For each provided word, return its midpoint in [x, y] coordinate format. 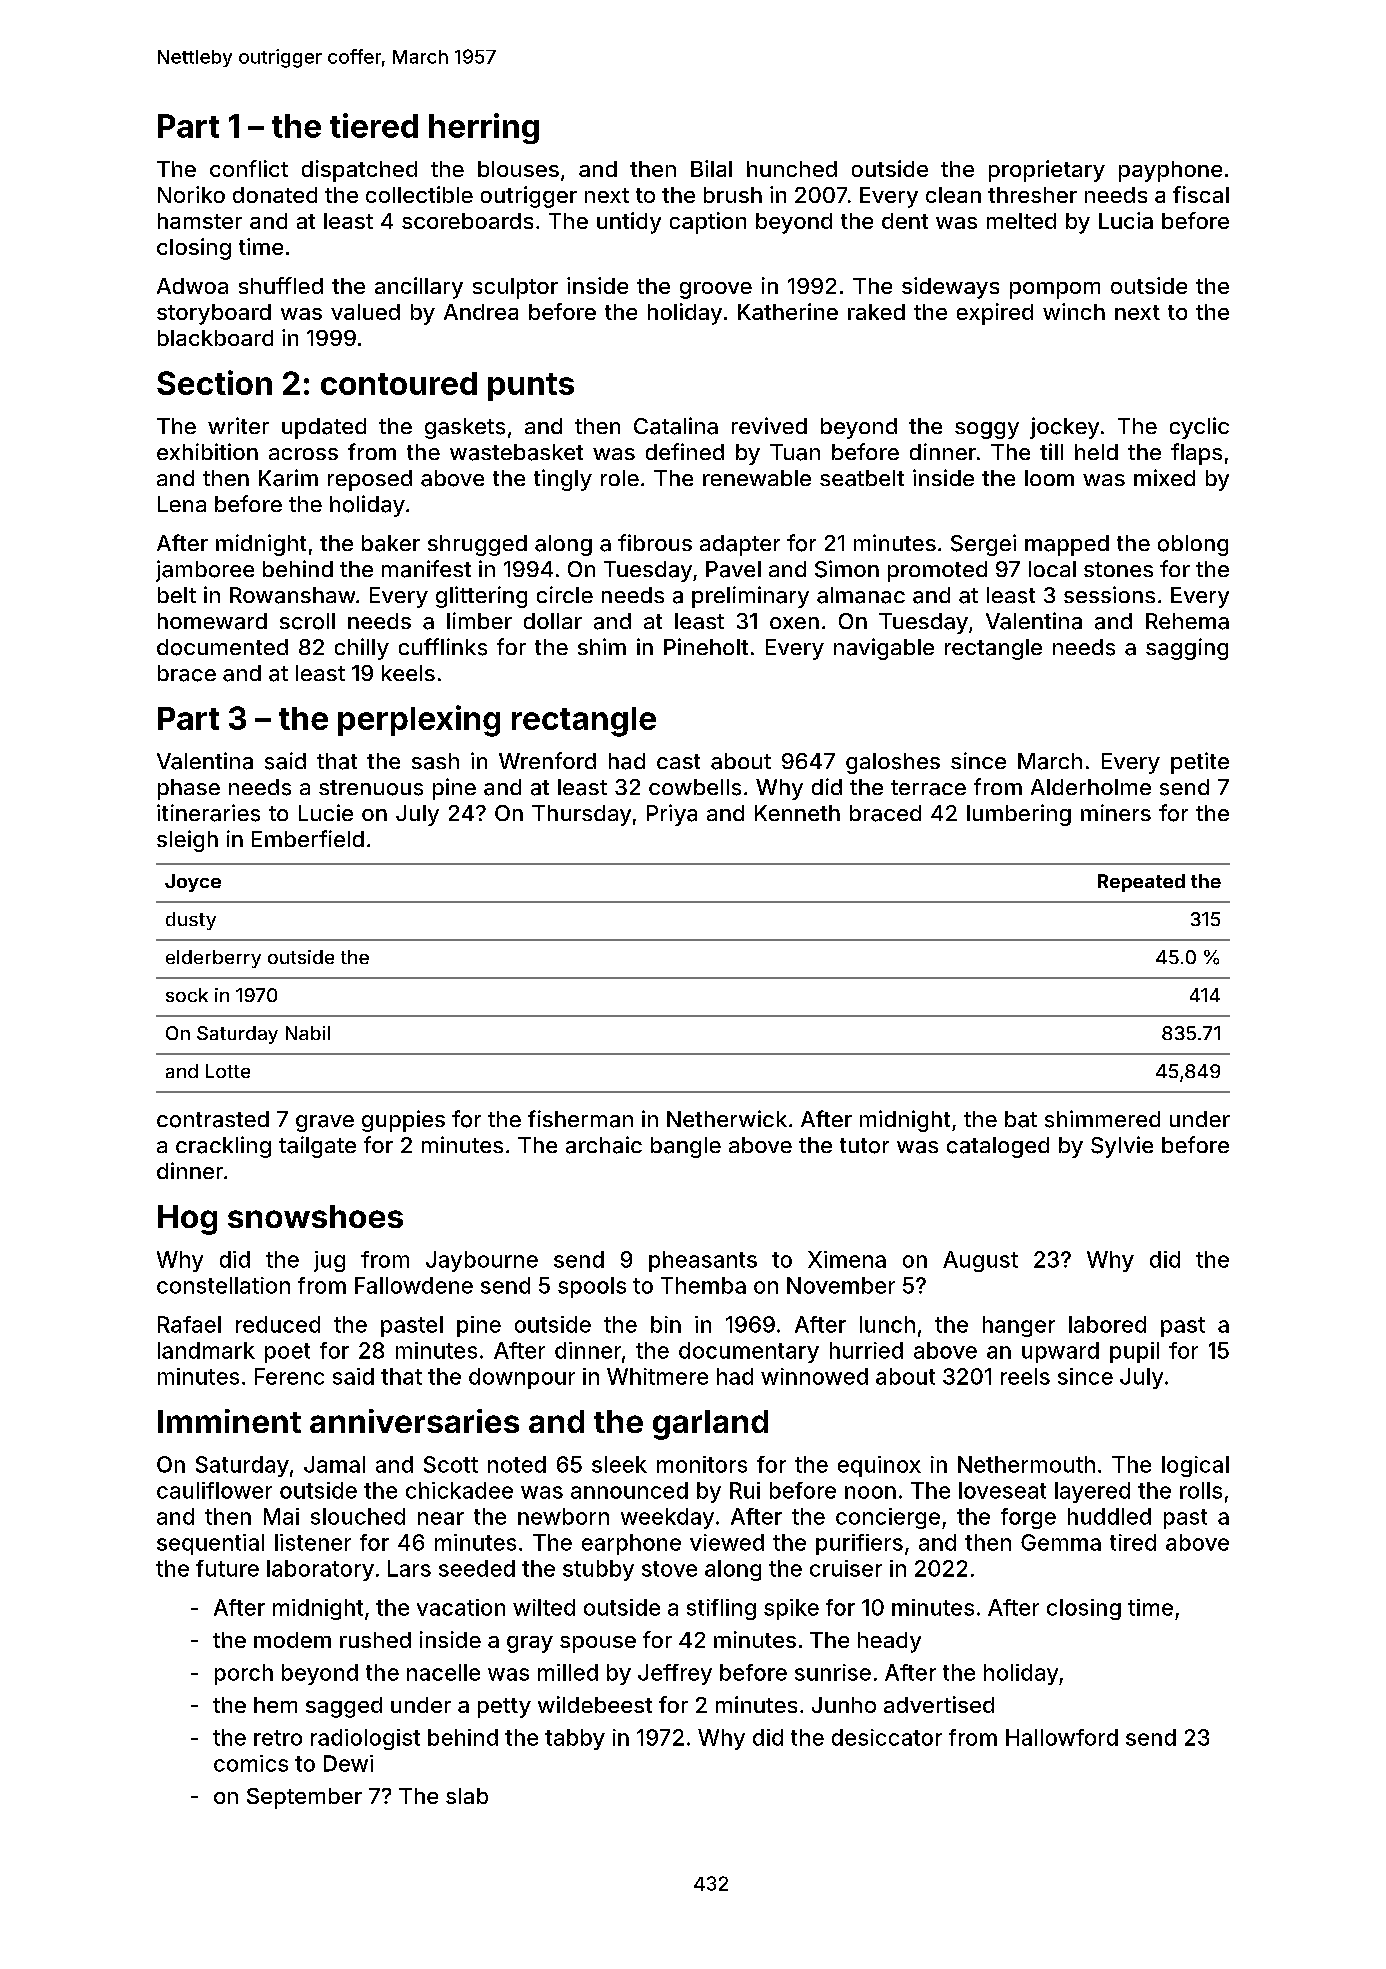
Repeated [1141, 883]
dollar [553, 621]
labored [1107, 1324]
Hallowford [1062, 1737]
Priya [672, 815]
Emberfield [308, 838]
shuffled [281, 285]
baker [391, 543]
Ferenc [289, 1376]
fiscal [1201, 194]
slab [467, 1796]
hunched [792, 169]
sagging [1187, 649]
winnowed [814, 1376]
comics [251, 1763]
